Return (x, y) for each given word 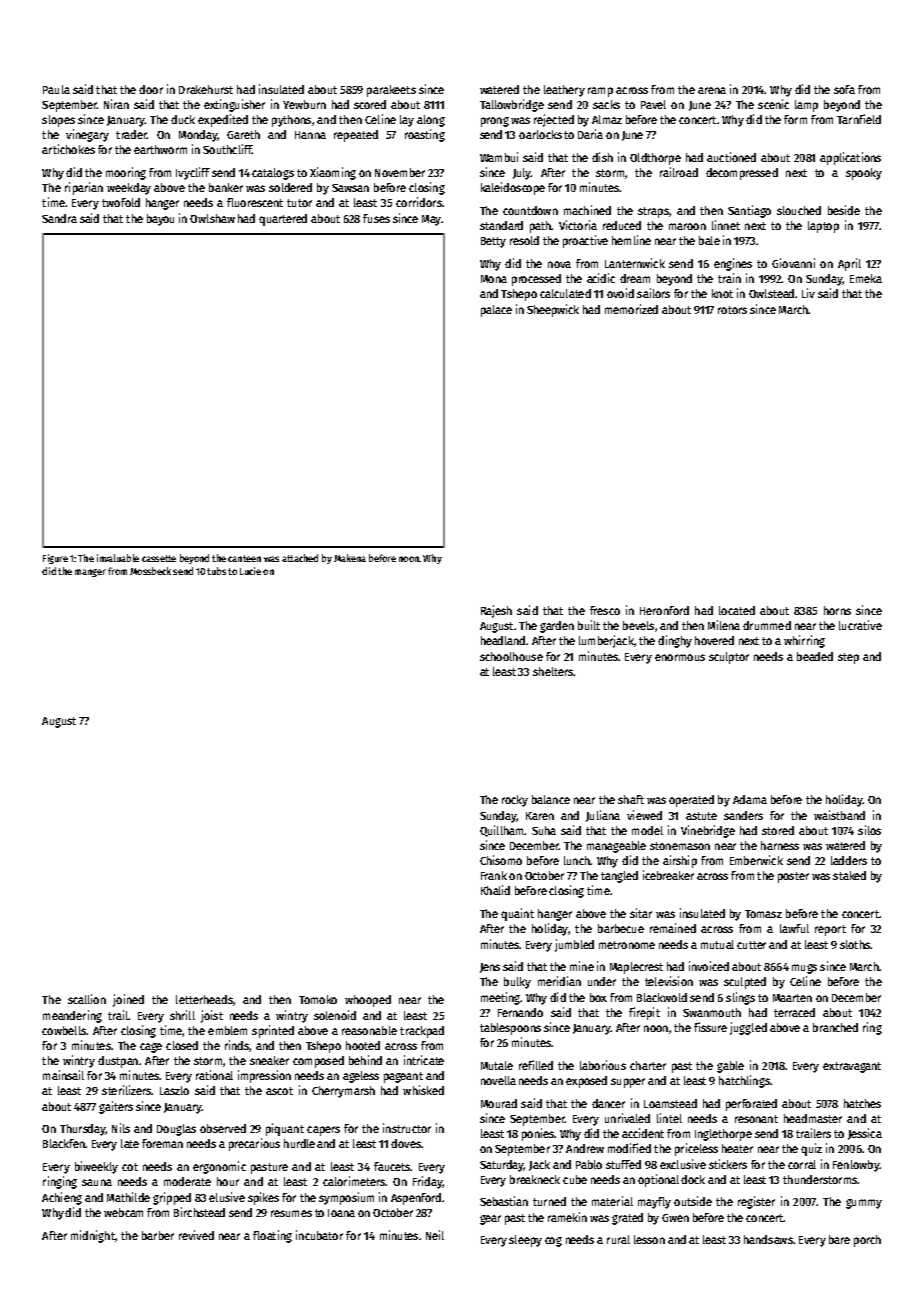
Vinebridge (708, 831)
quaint (517, 914)
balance (551, 799)
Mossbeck (150, 571)
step (848, 658)
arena (712, 90)
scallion (87, 999)
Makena (350, 558)
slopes (58, 121)
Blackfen (64, 1143)
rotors (732, 310)
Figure (55, 559)
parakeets (391, 91)
